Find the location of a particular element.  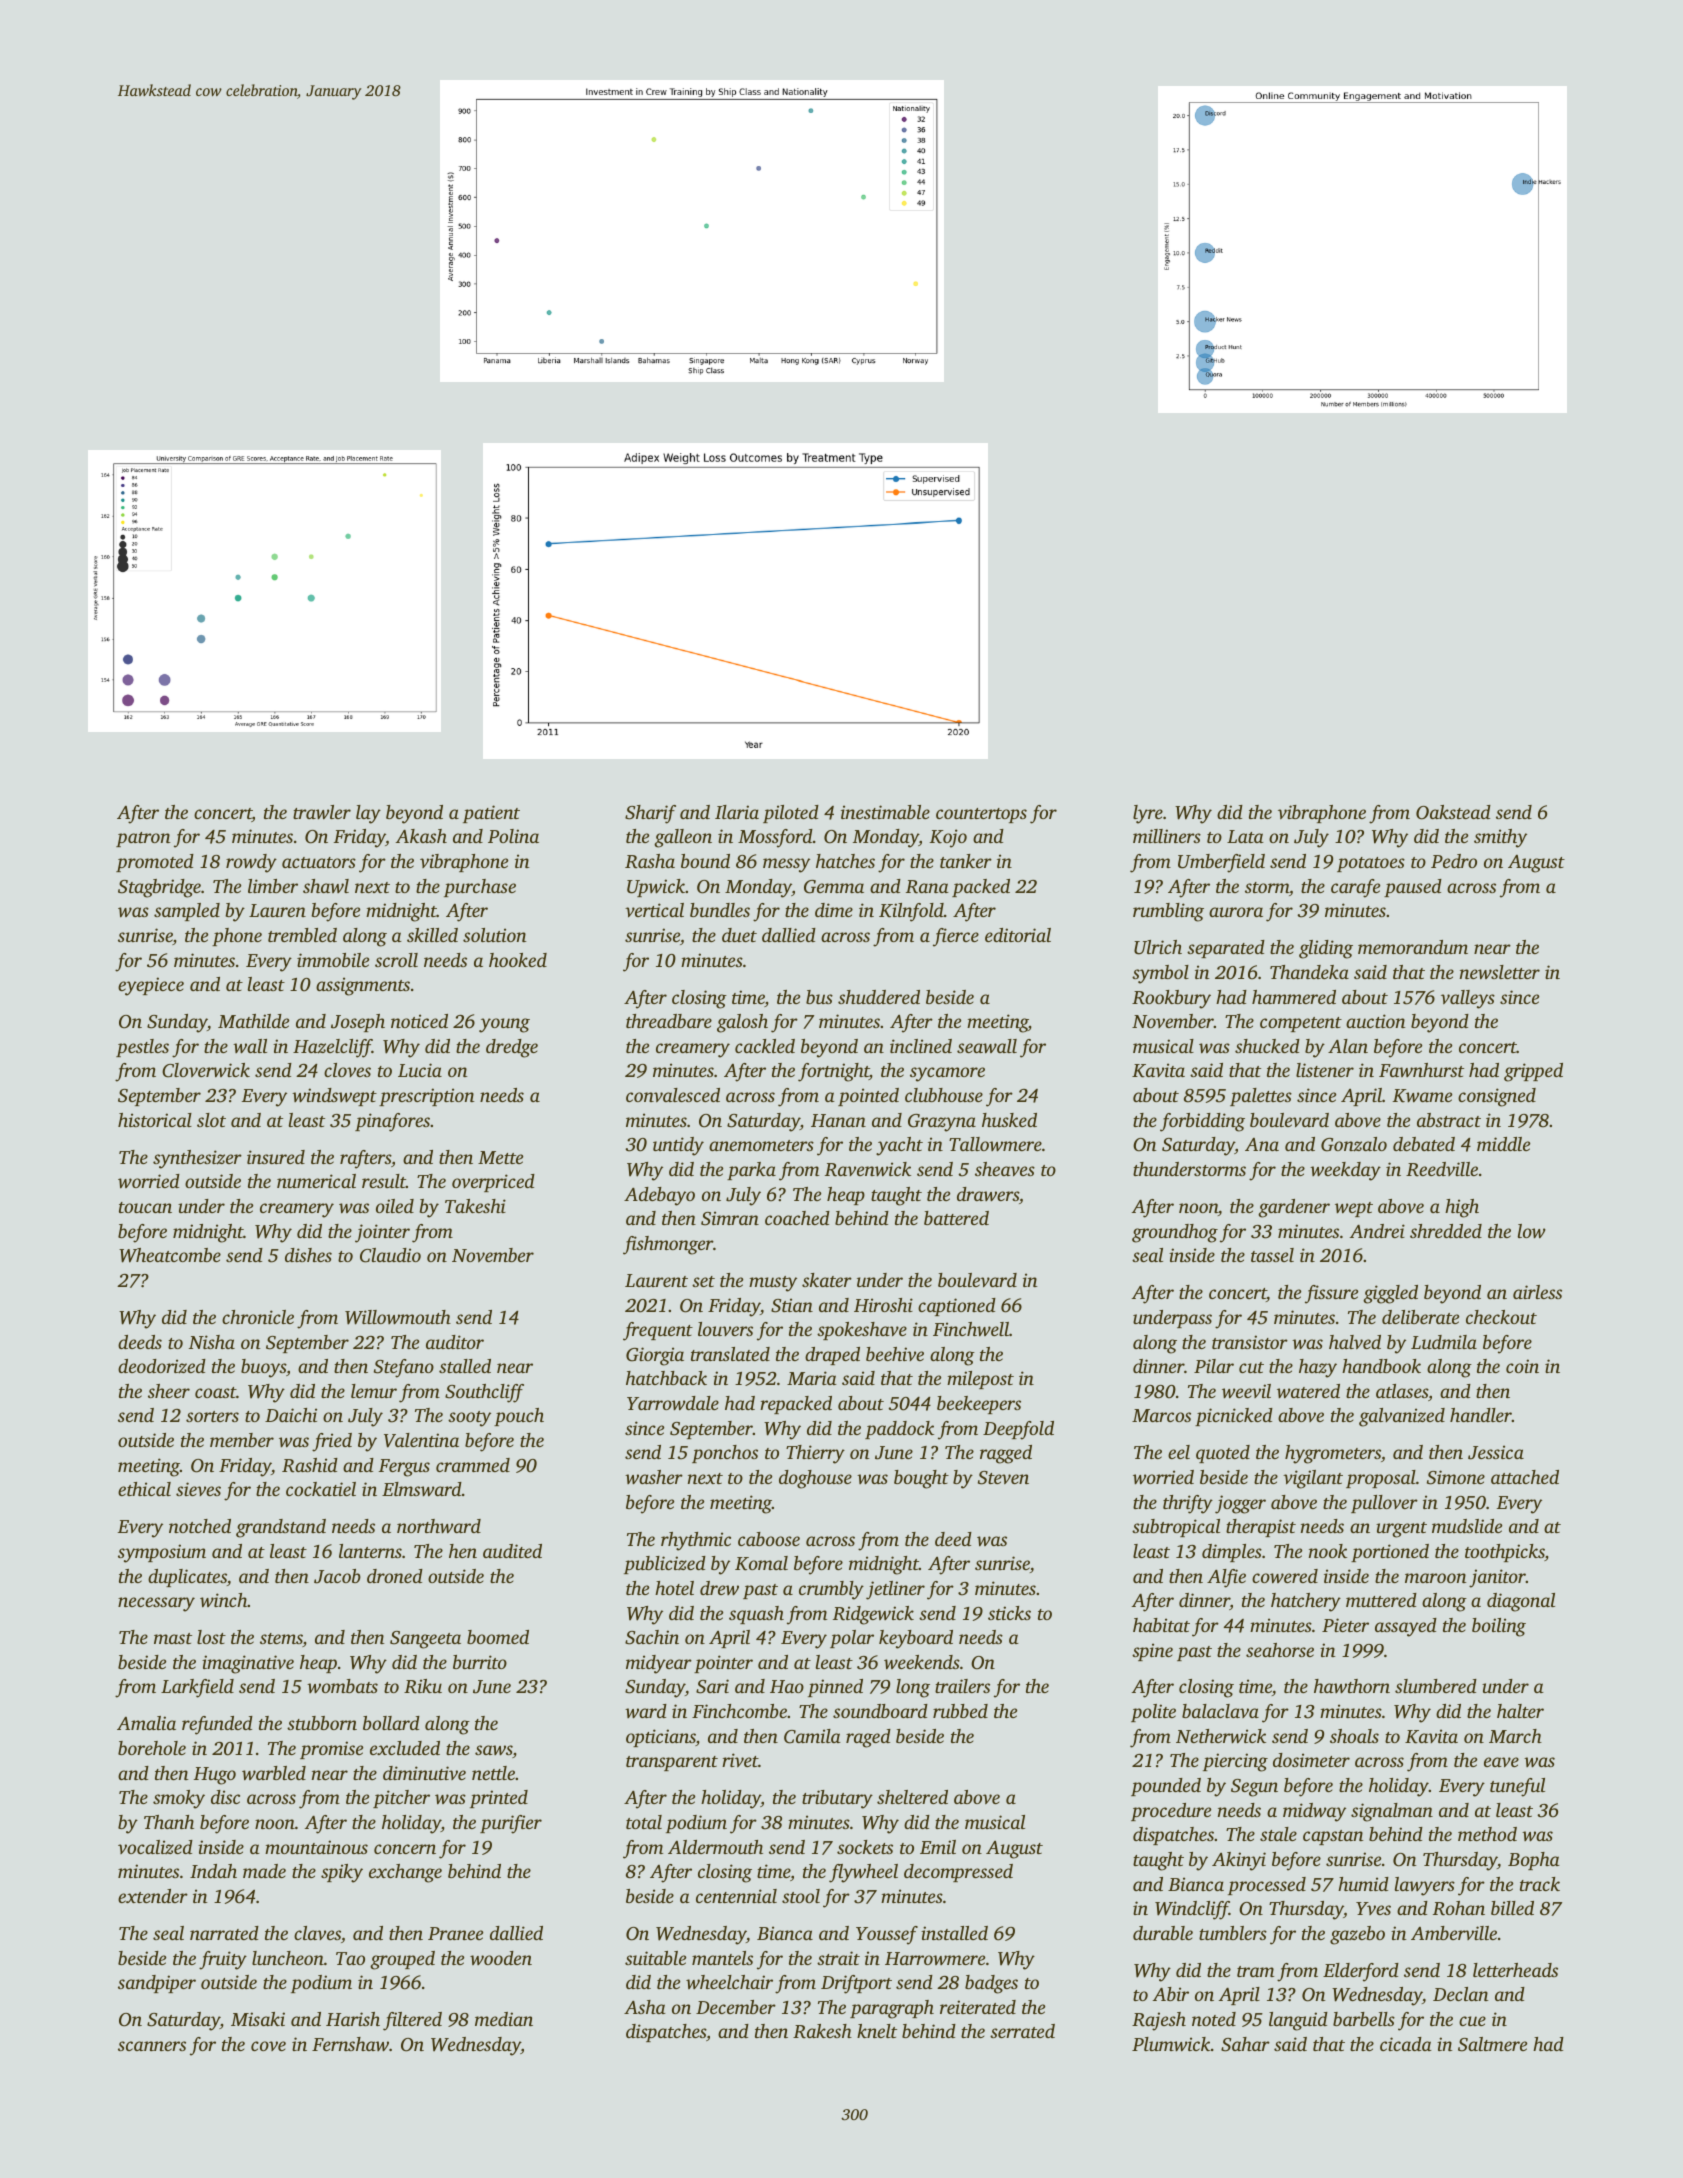

bus is located at coordinates (819, 997).
